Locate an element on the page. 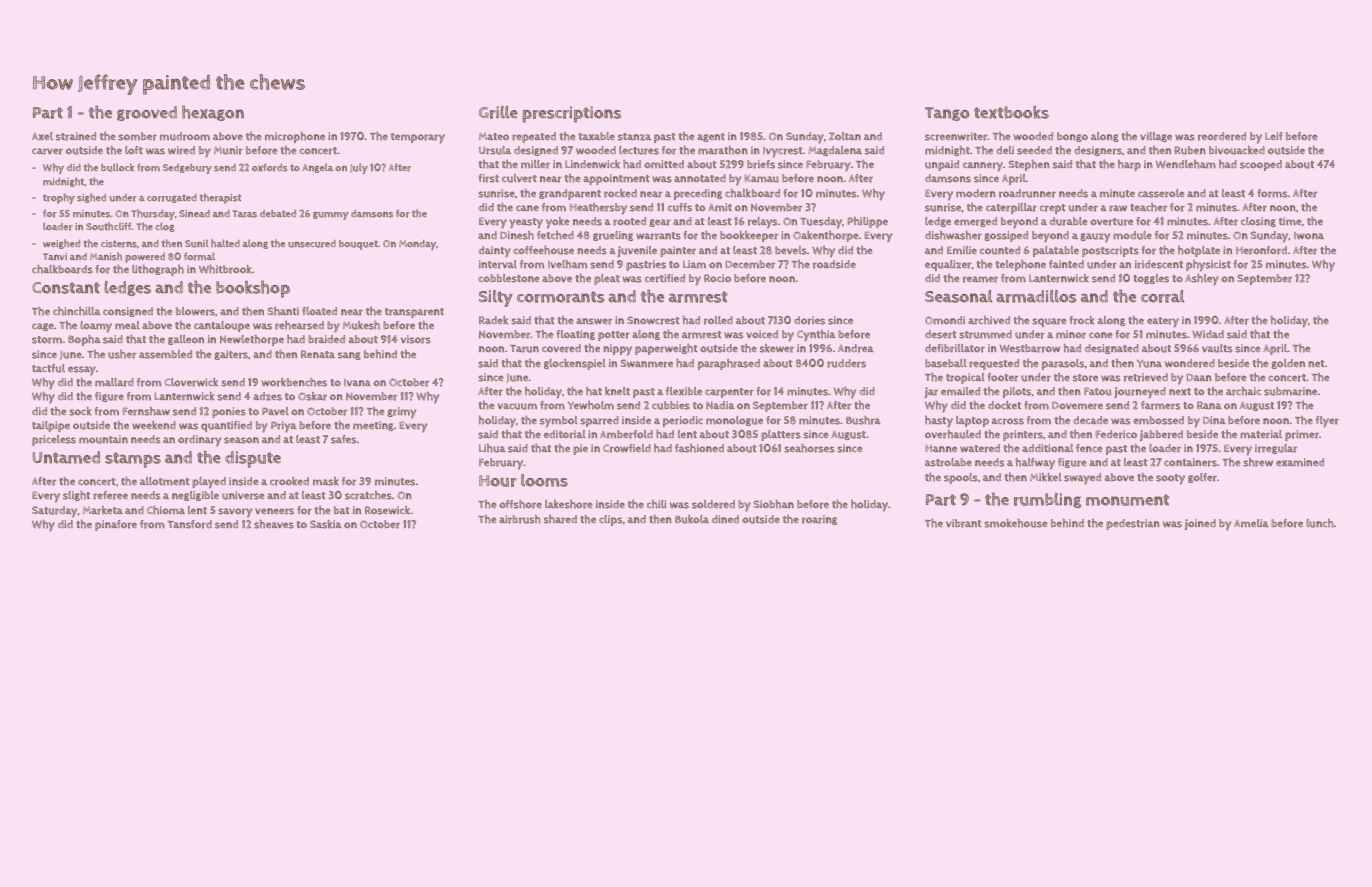  gummy is located at coordinates (331, 216).
